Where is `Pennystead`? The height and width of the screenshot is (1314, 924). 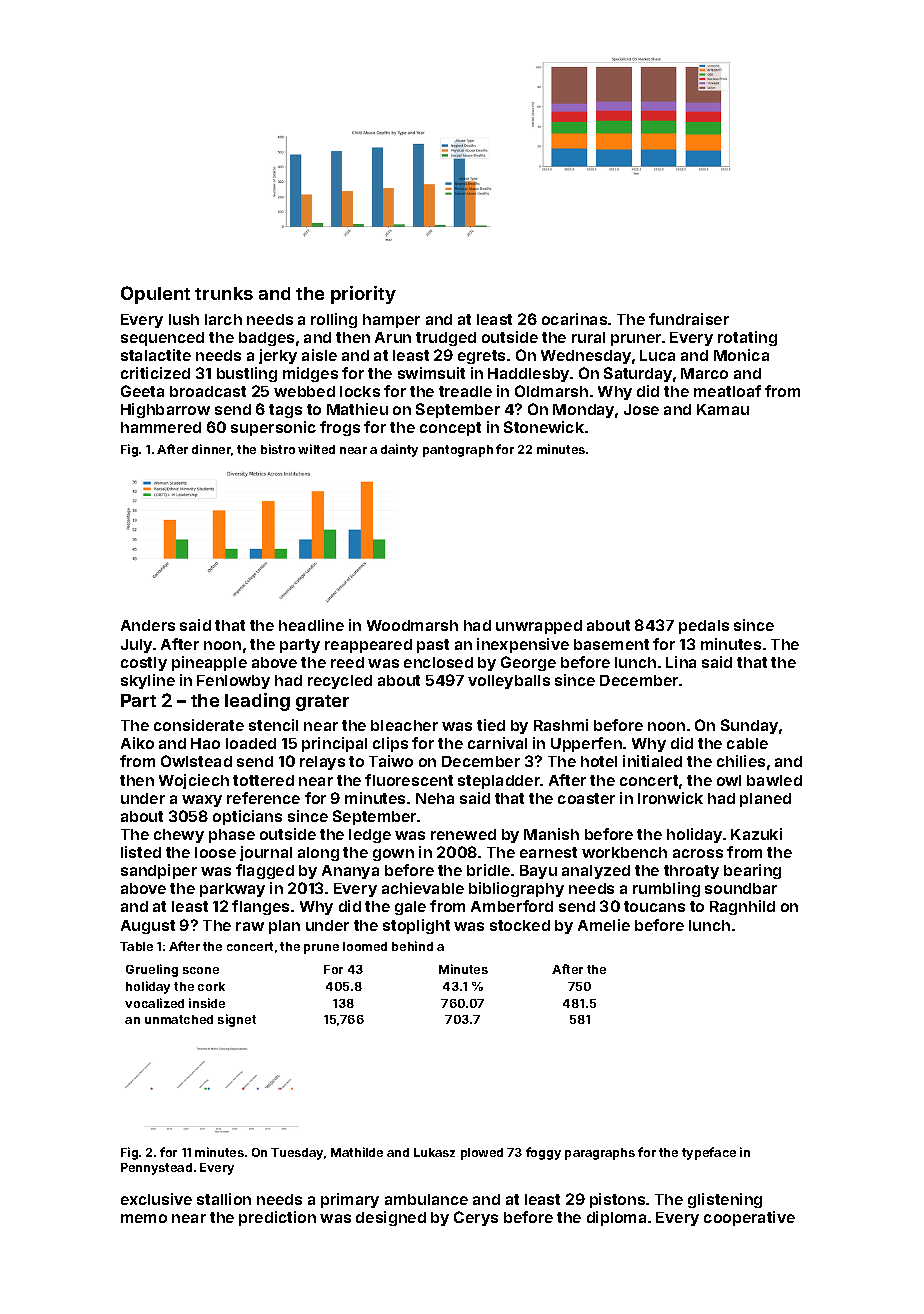 Pennystead is located at coordinates (156, 1169).
